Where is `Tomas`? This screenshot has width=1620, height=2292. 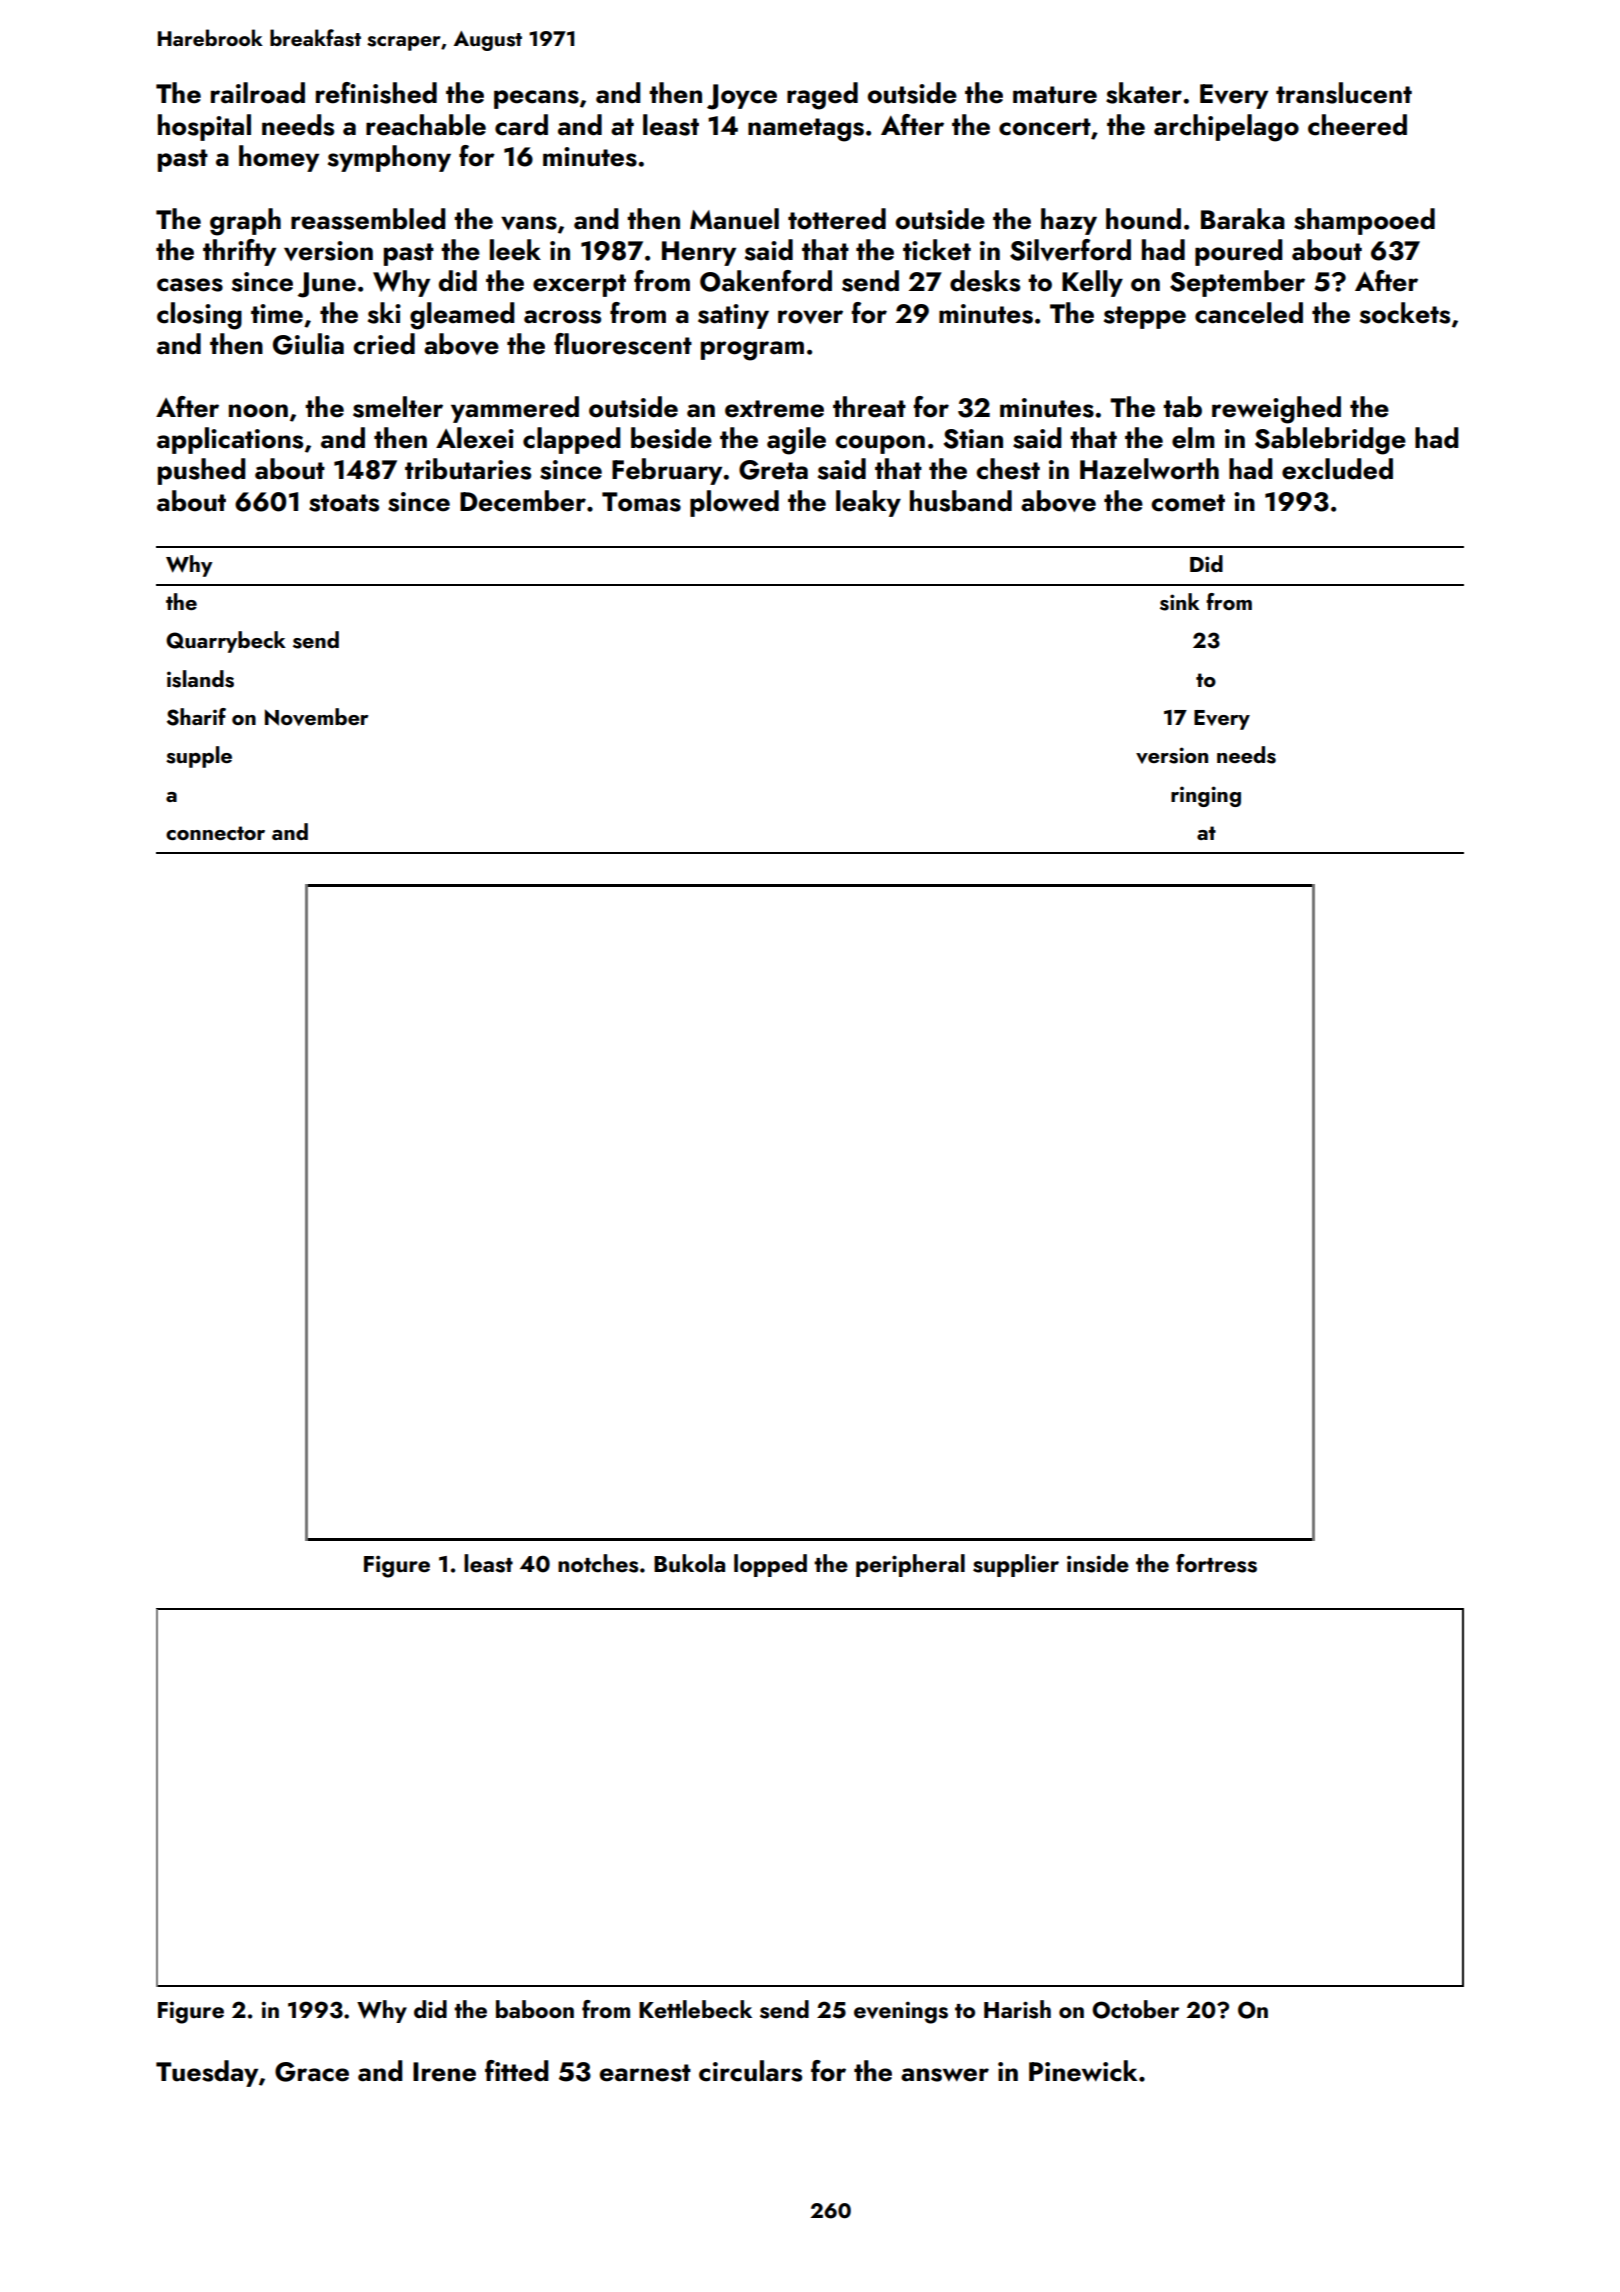 Tomas is located at coordinates (641, 502).
